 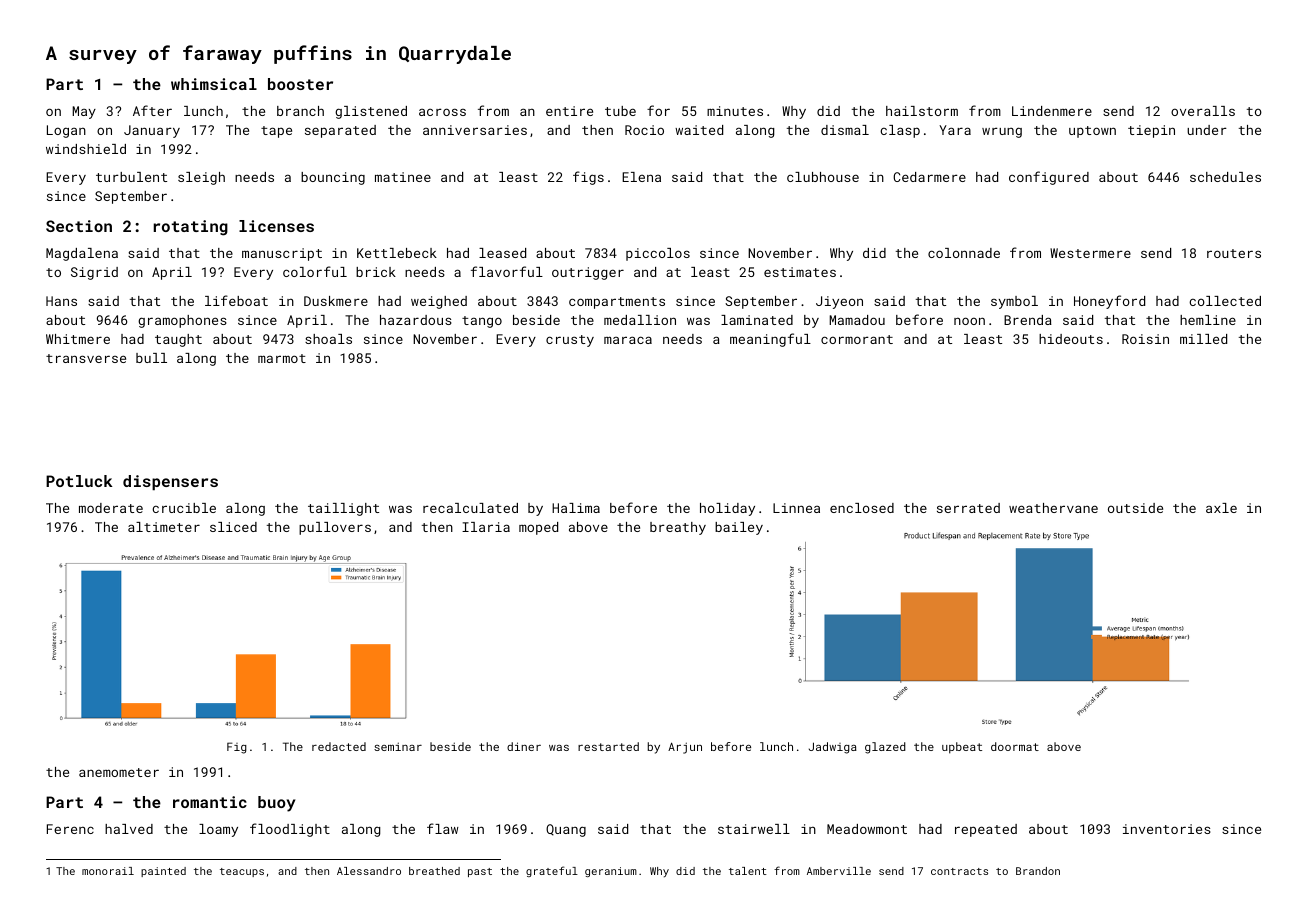 I want to click on configured, so click(x=1049, y=178).
